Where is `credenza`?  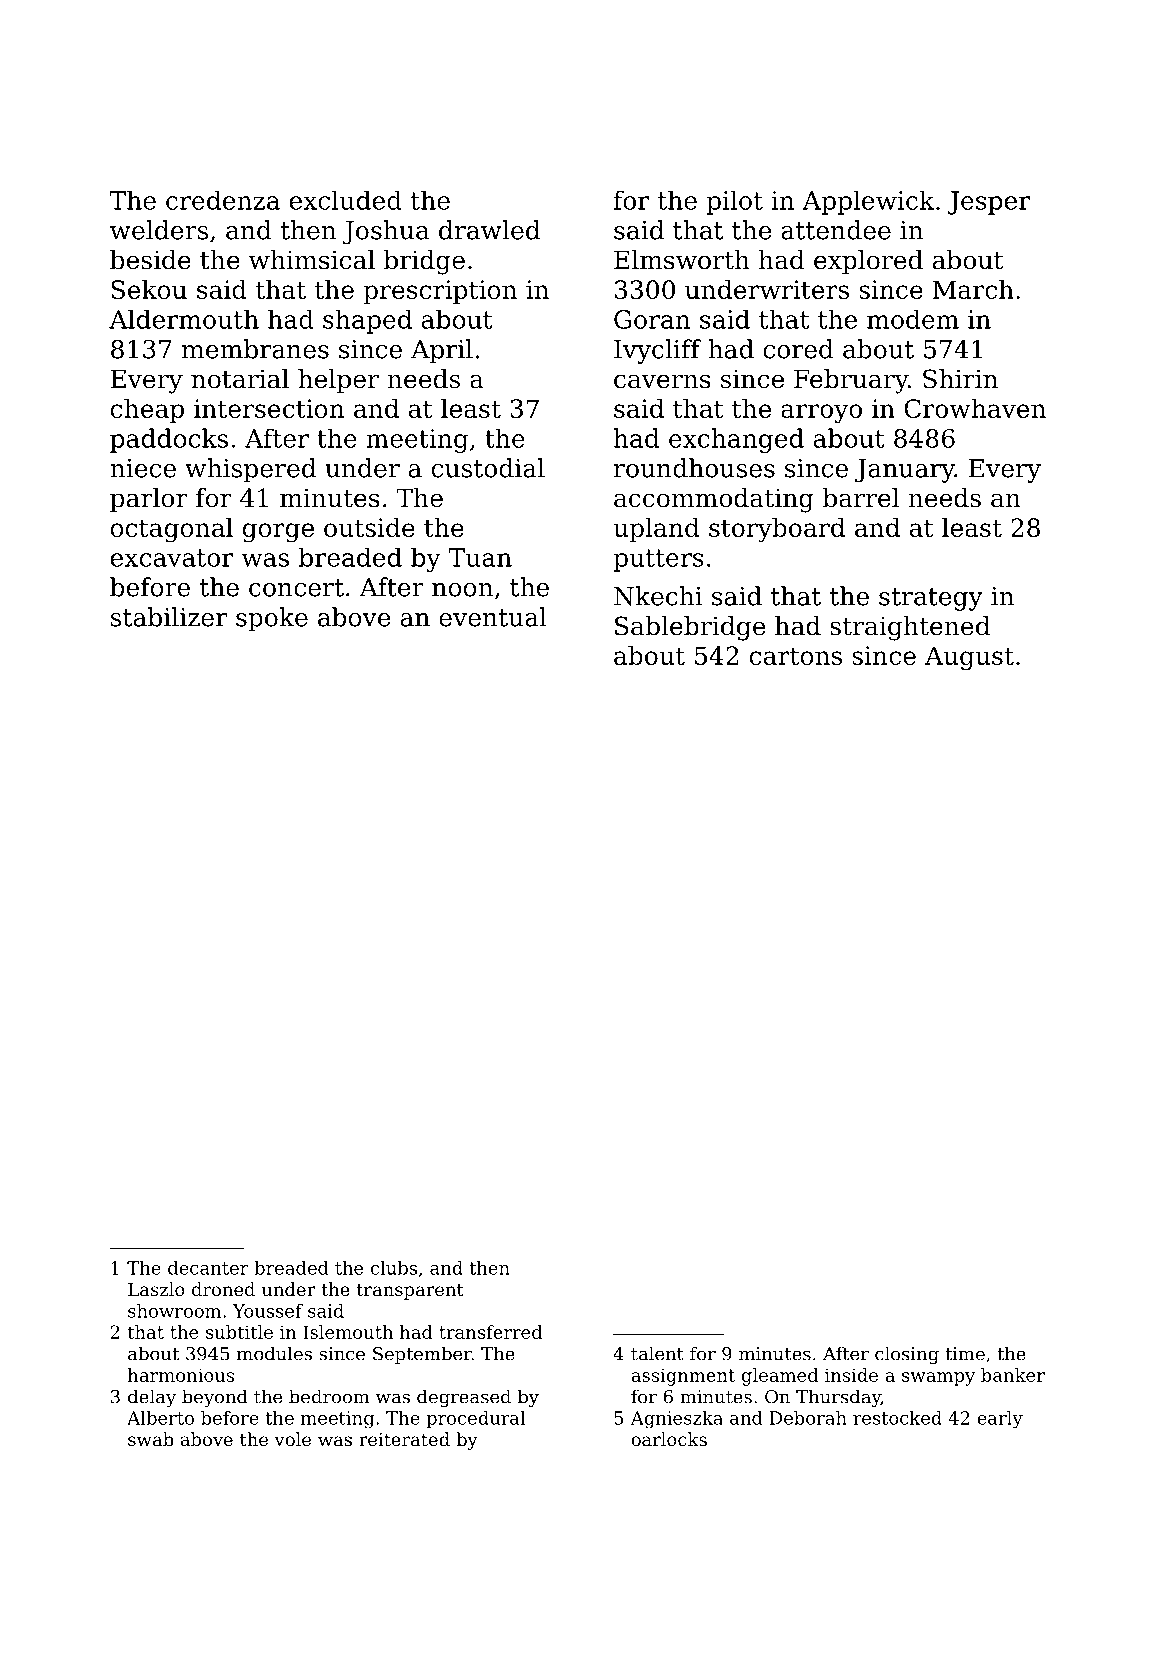 credenza is located at coordinates (223, 200).
